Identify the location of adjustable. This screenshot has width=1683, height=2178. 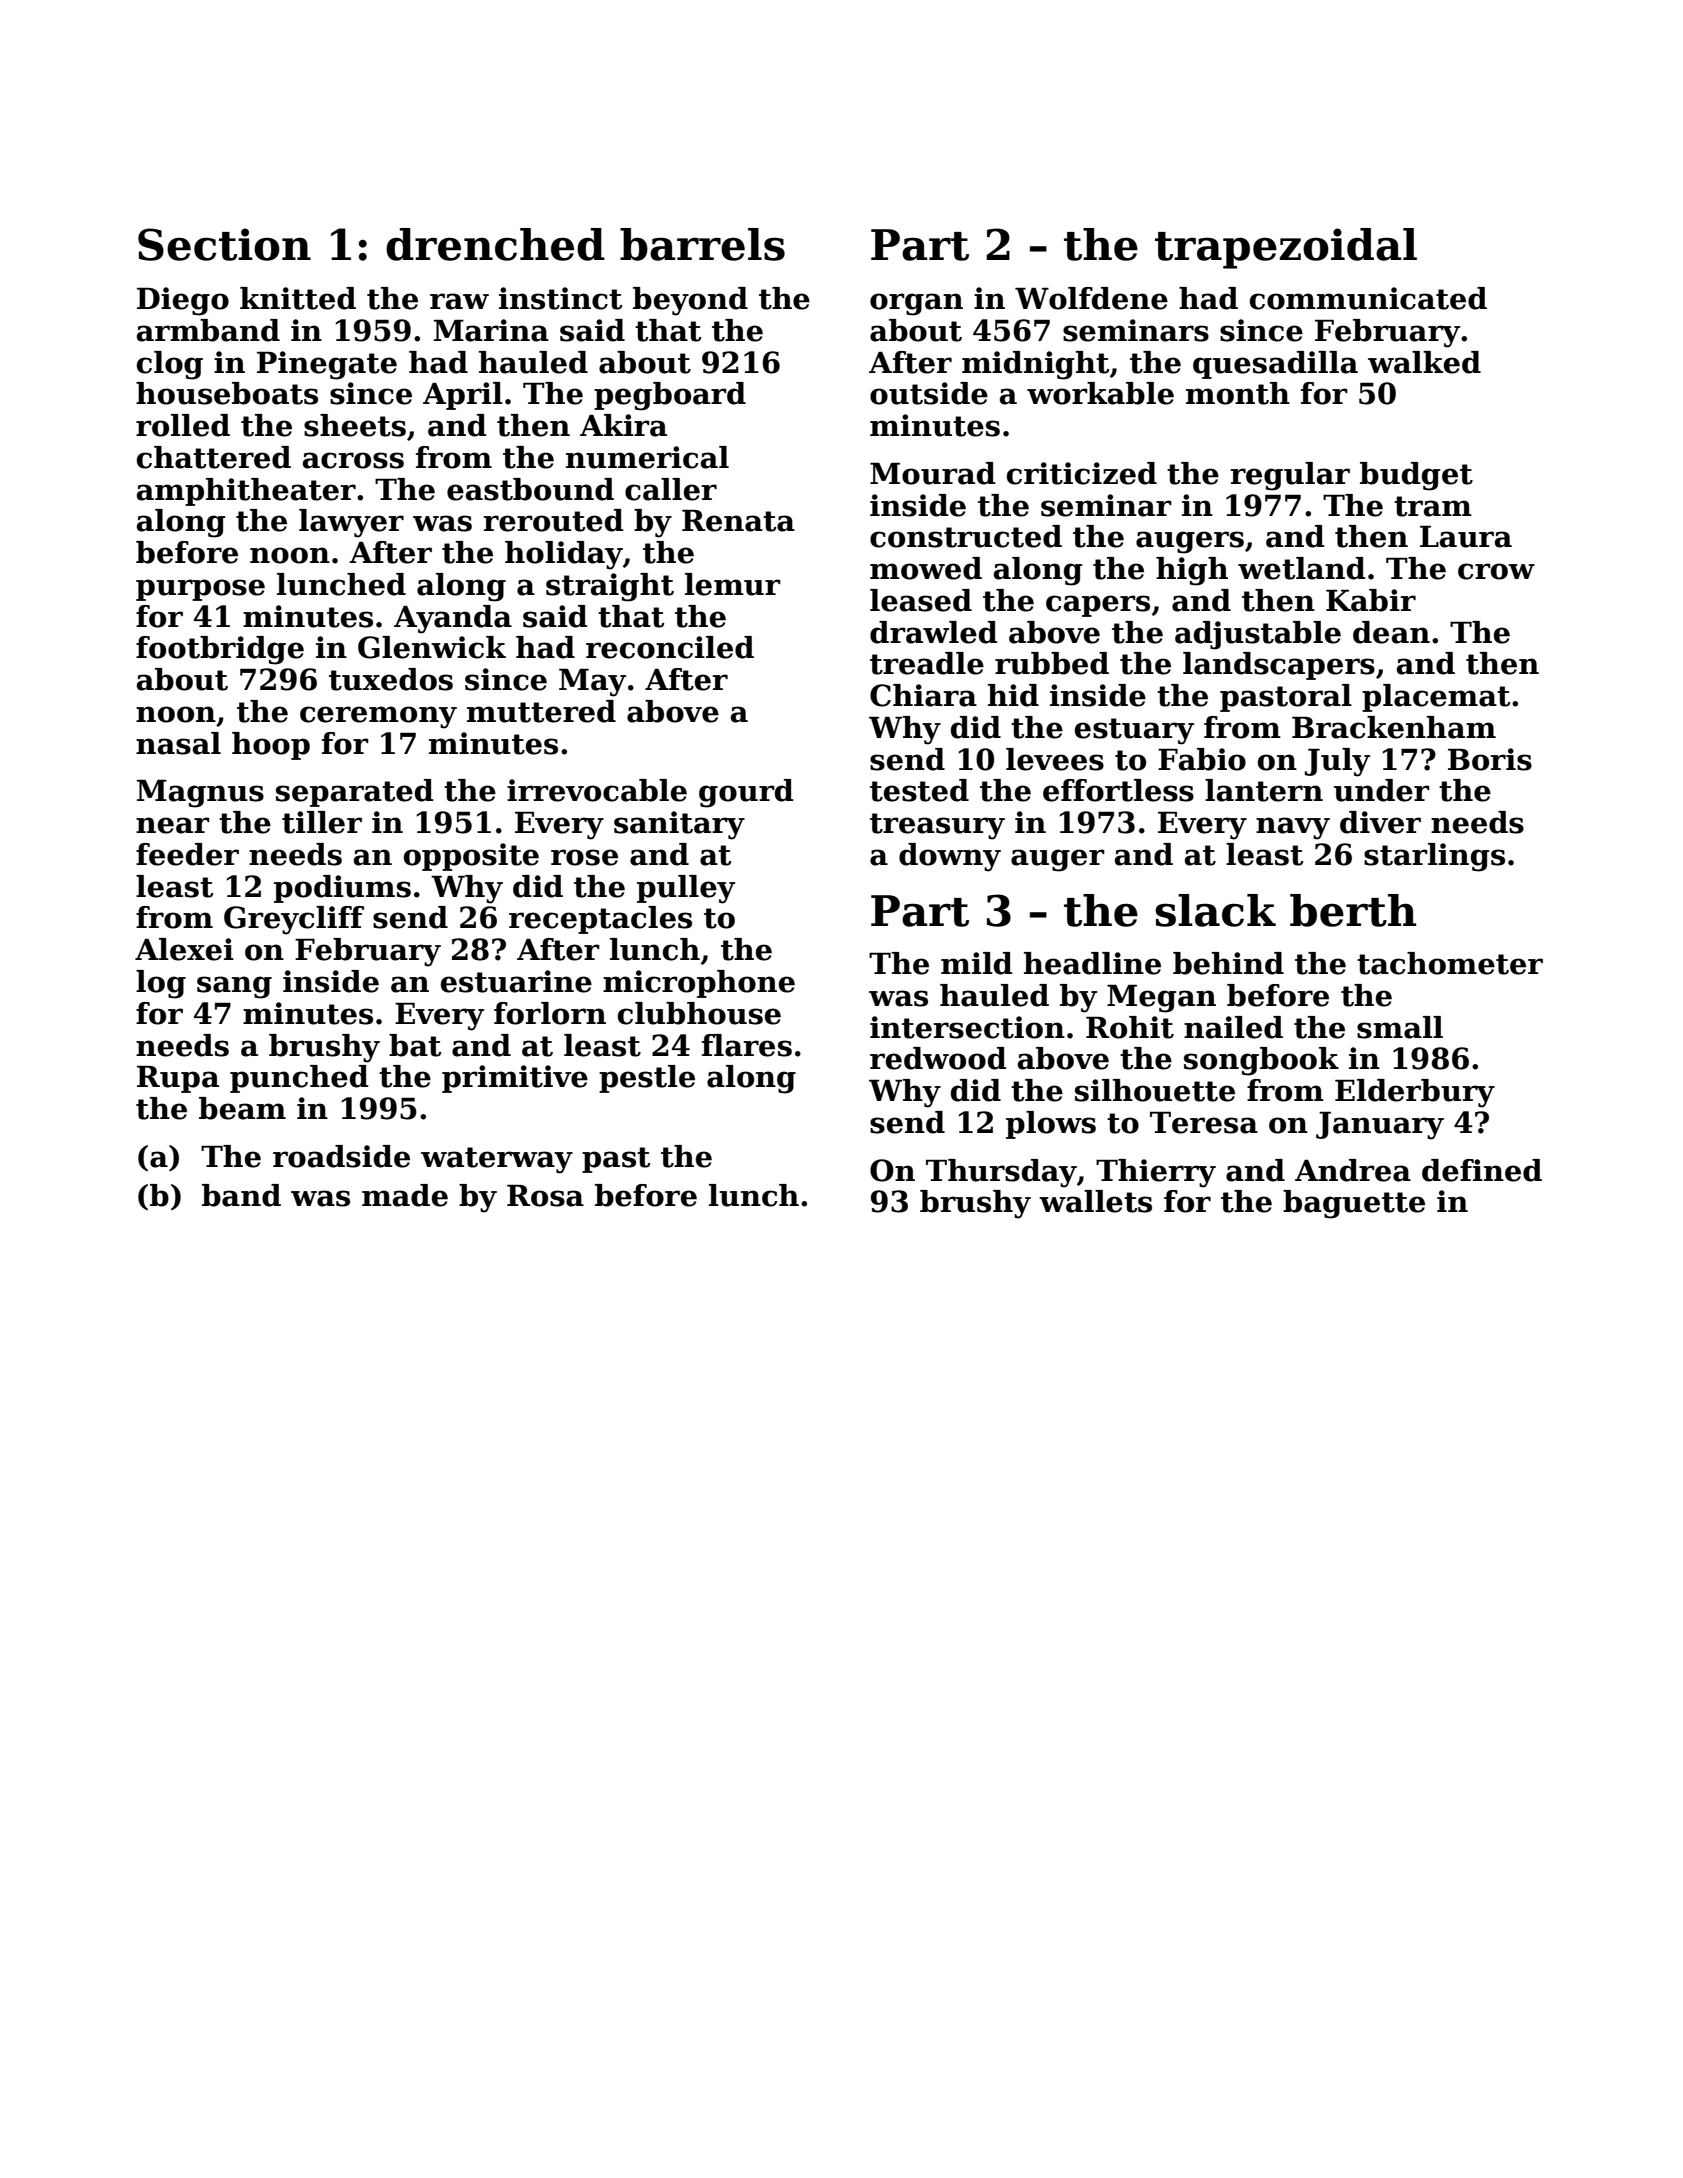
(1258, 635).
